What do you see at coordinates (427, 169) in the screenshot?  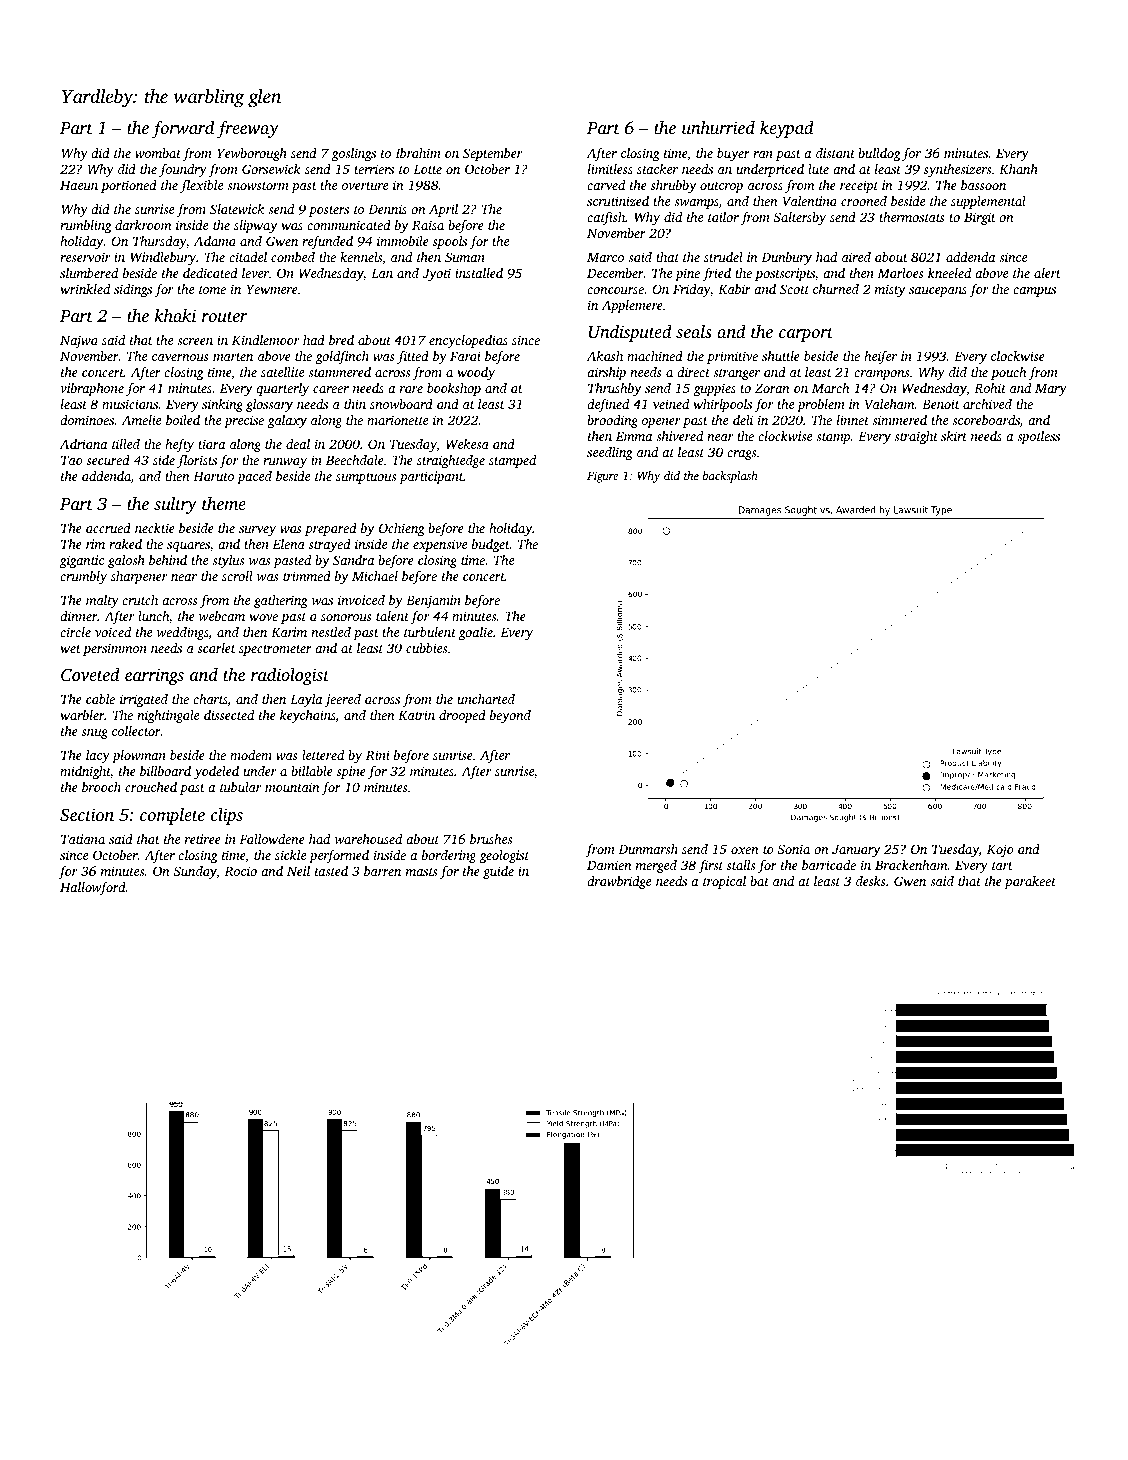 I see `Lotte` at bounding box center [427, 169].
